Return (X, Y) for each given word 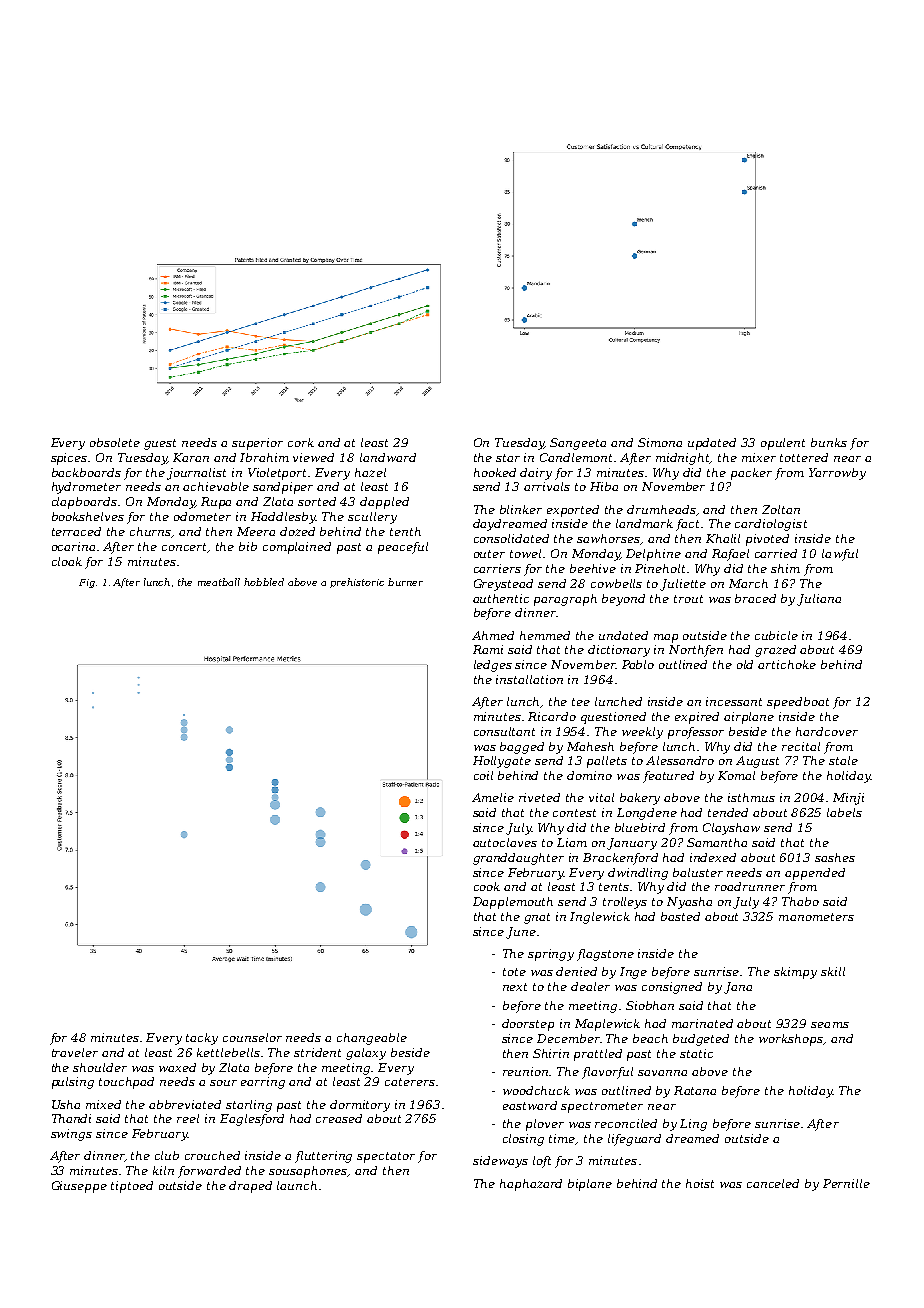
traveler (75, 1052)
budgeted (701, 1040)
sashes (835, 857)
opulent (783, 444)
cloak (67, 561)
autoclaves (505, 842)
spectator (386, 1157)
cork (301, 442)
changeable (372, 1039)
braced (755, 598)
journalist (196, 474)
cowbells (616, 583)
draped (250, 1187)
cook (487, 886)
